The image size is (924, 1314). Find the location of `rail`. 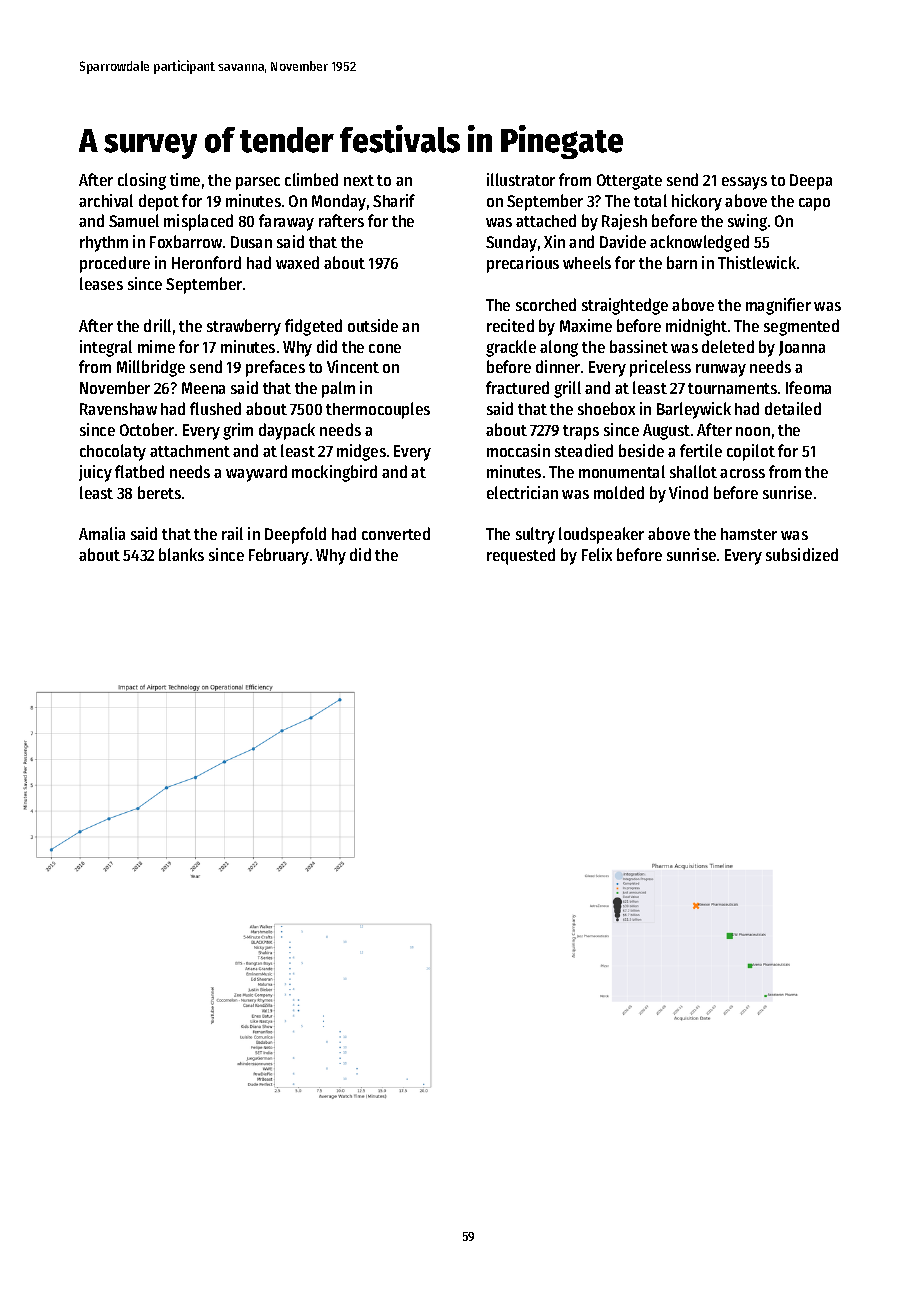

rail is located at coordinates (232, 533).
